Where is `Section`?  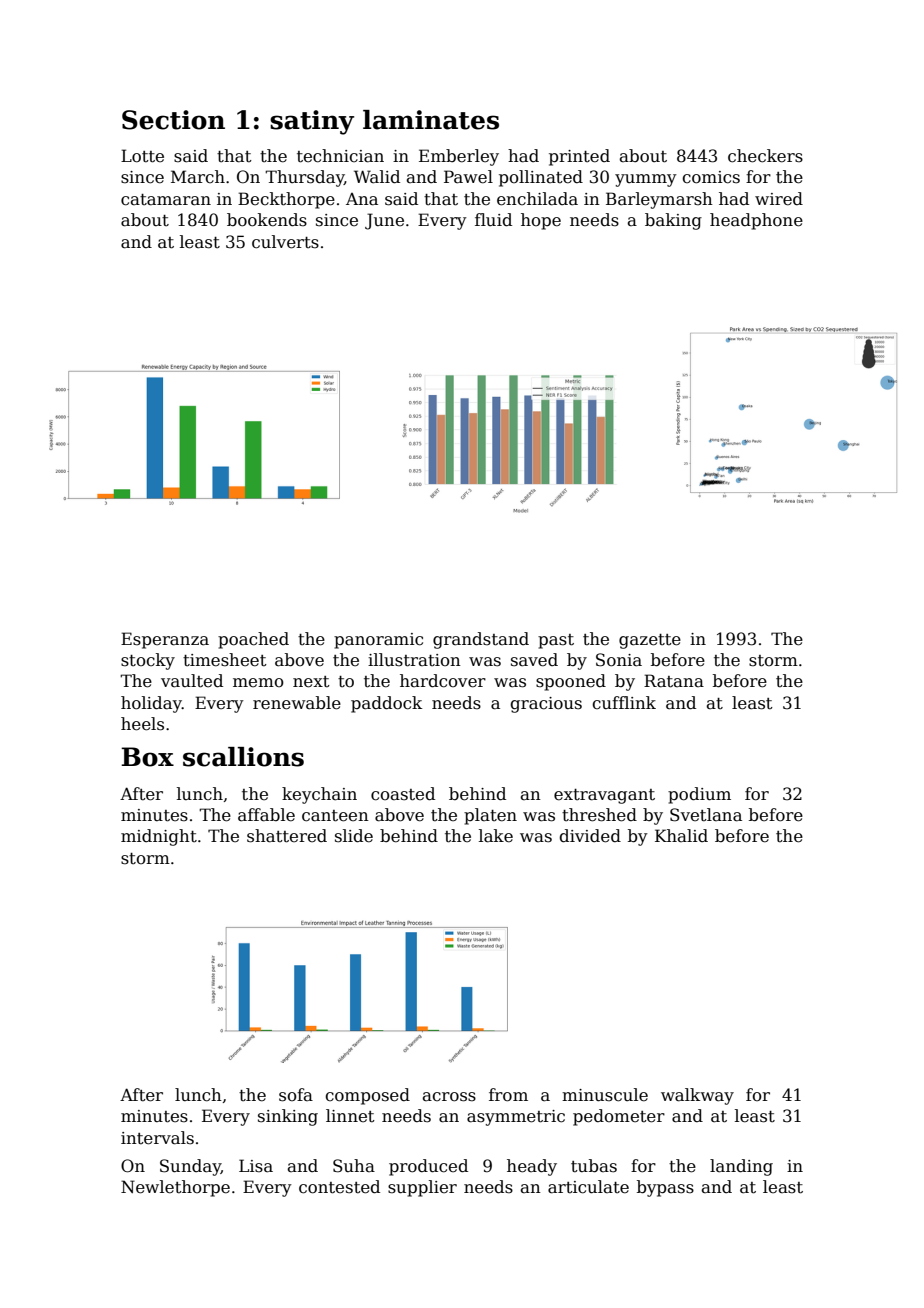
Section is located at coordinates (173, 120).
